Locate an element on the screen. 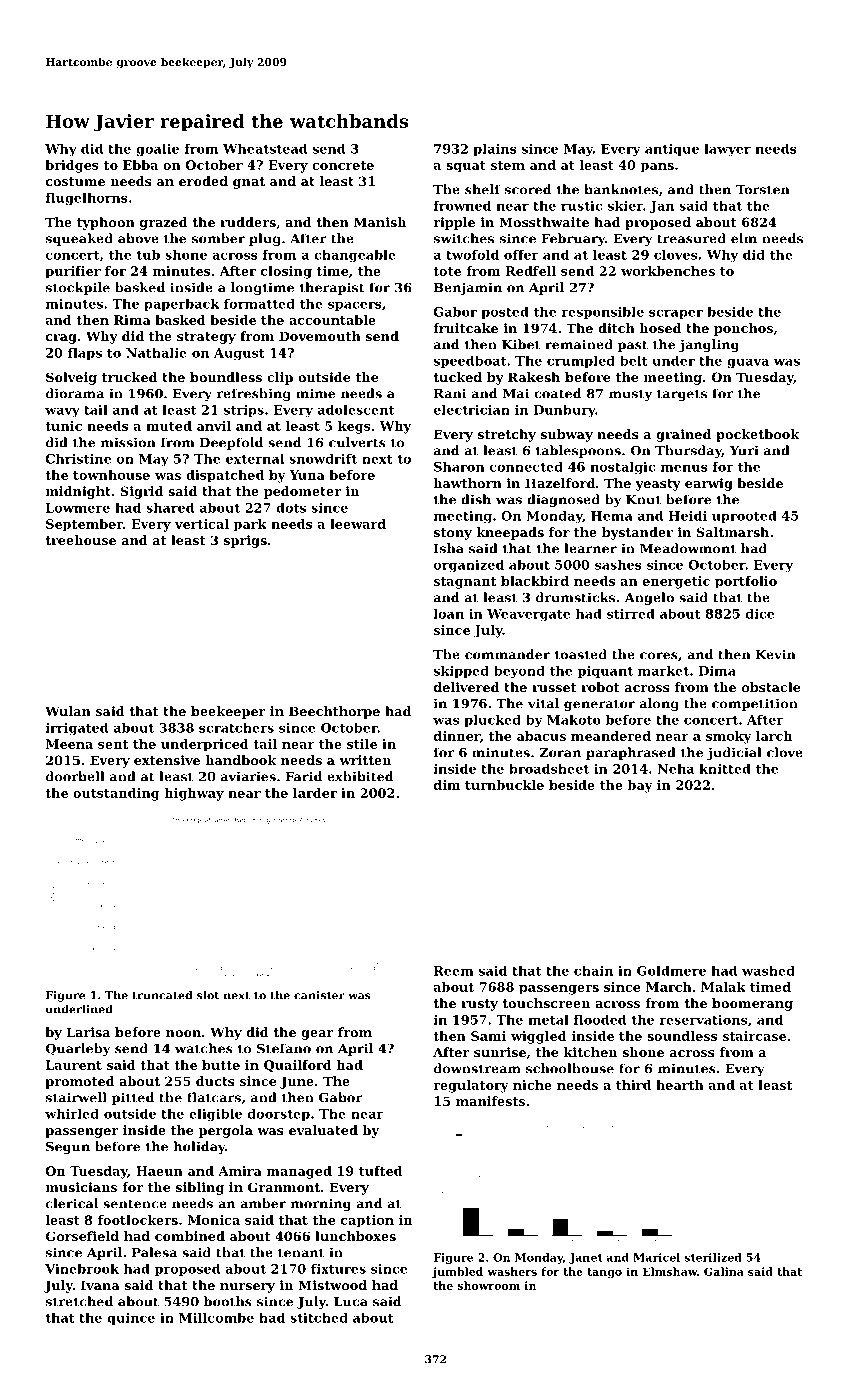  sprigs is located at coordinates (245, 541).
